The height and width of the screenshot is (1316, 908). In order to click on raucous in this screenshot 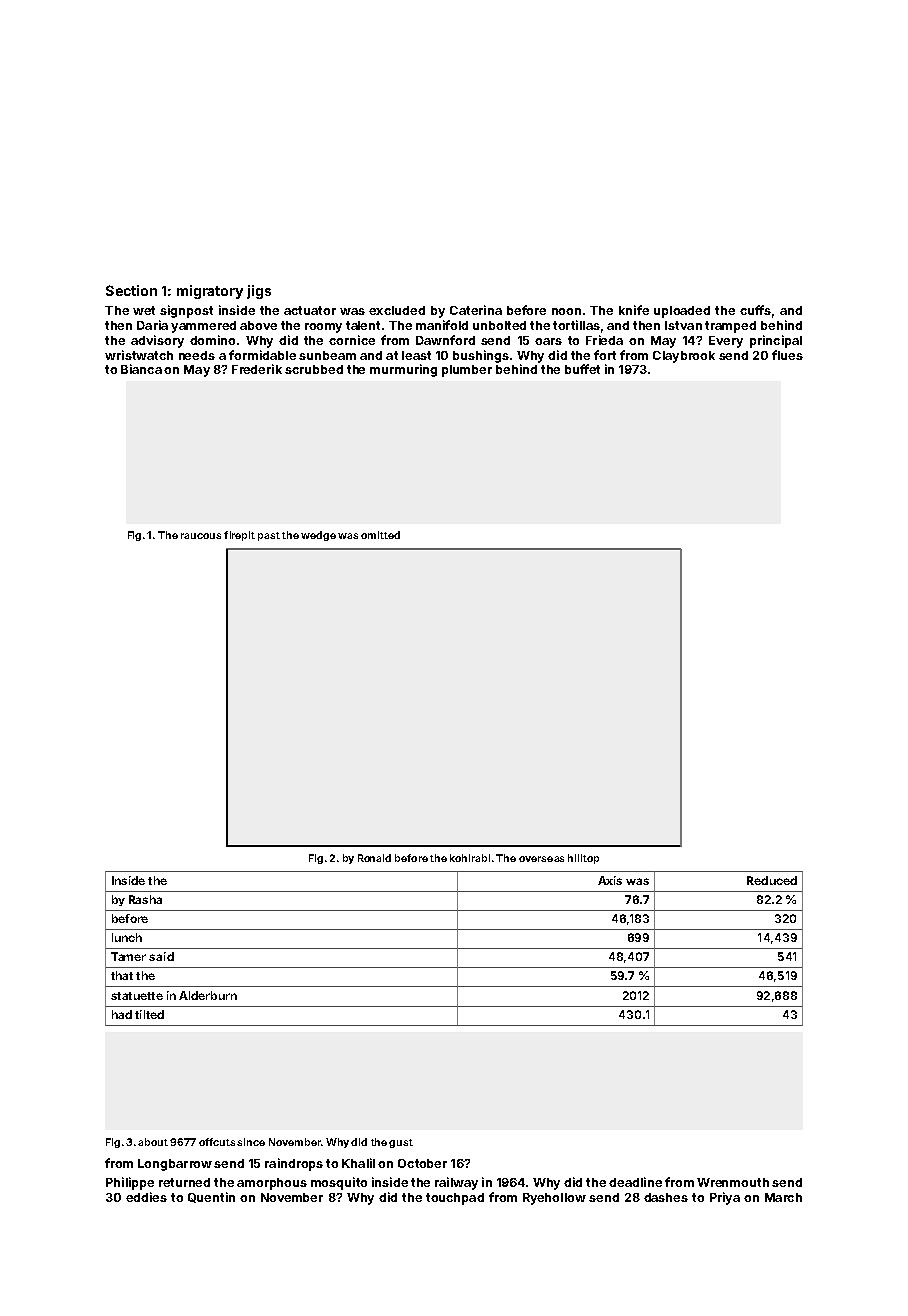, I will do `click(201, 536)`.
